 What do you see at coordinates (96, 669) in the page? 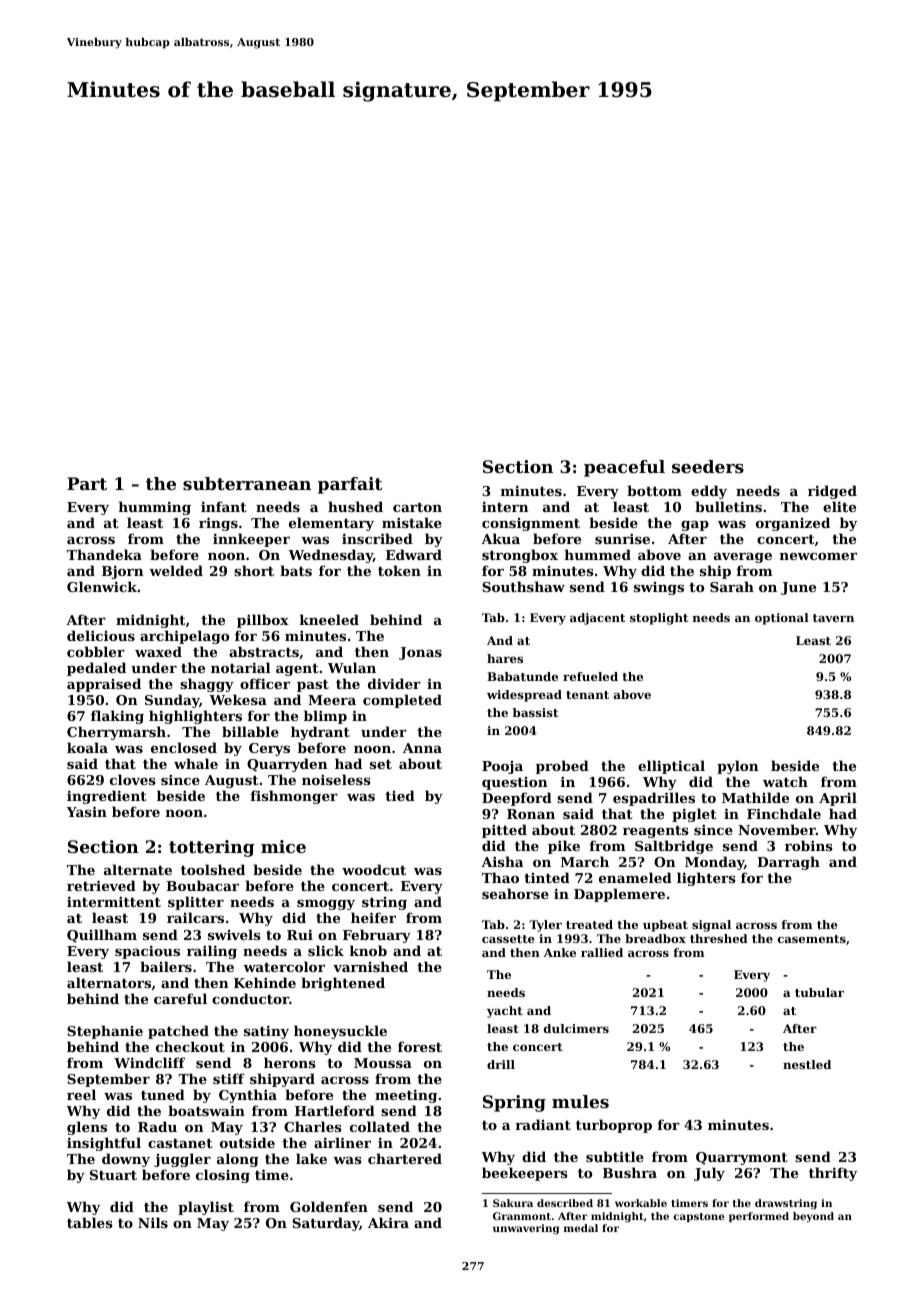
I see `pedaled` at bounding box center [96, 669].
